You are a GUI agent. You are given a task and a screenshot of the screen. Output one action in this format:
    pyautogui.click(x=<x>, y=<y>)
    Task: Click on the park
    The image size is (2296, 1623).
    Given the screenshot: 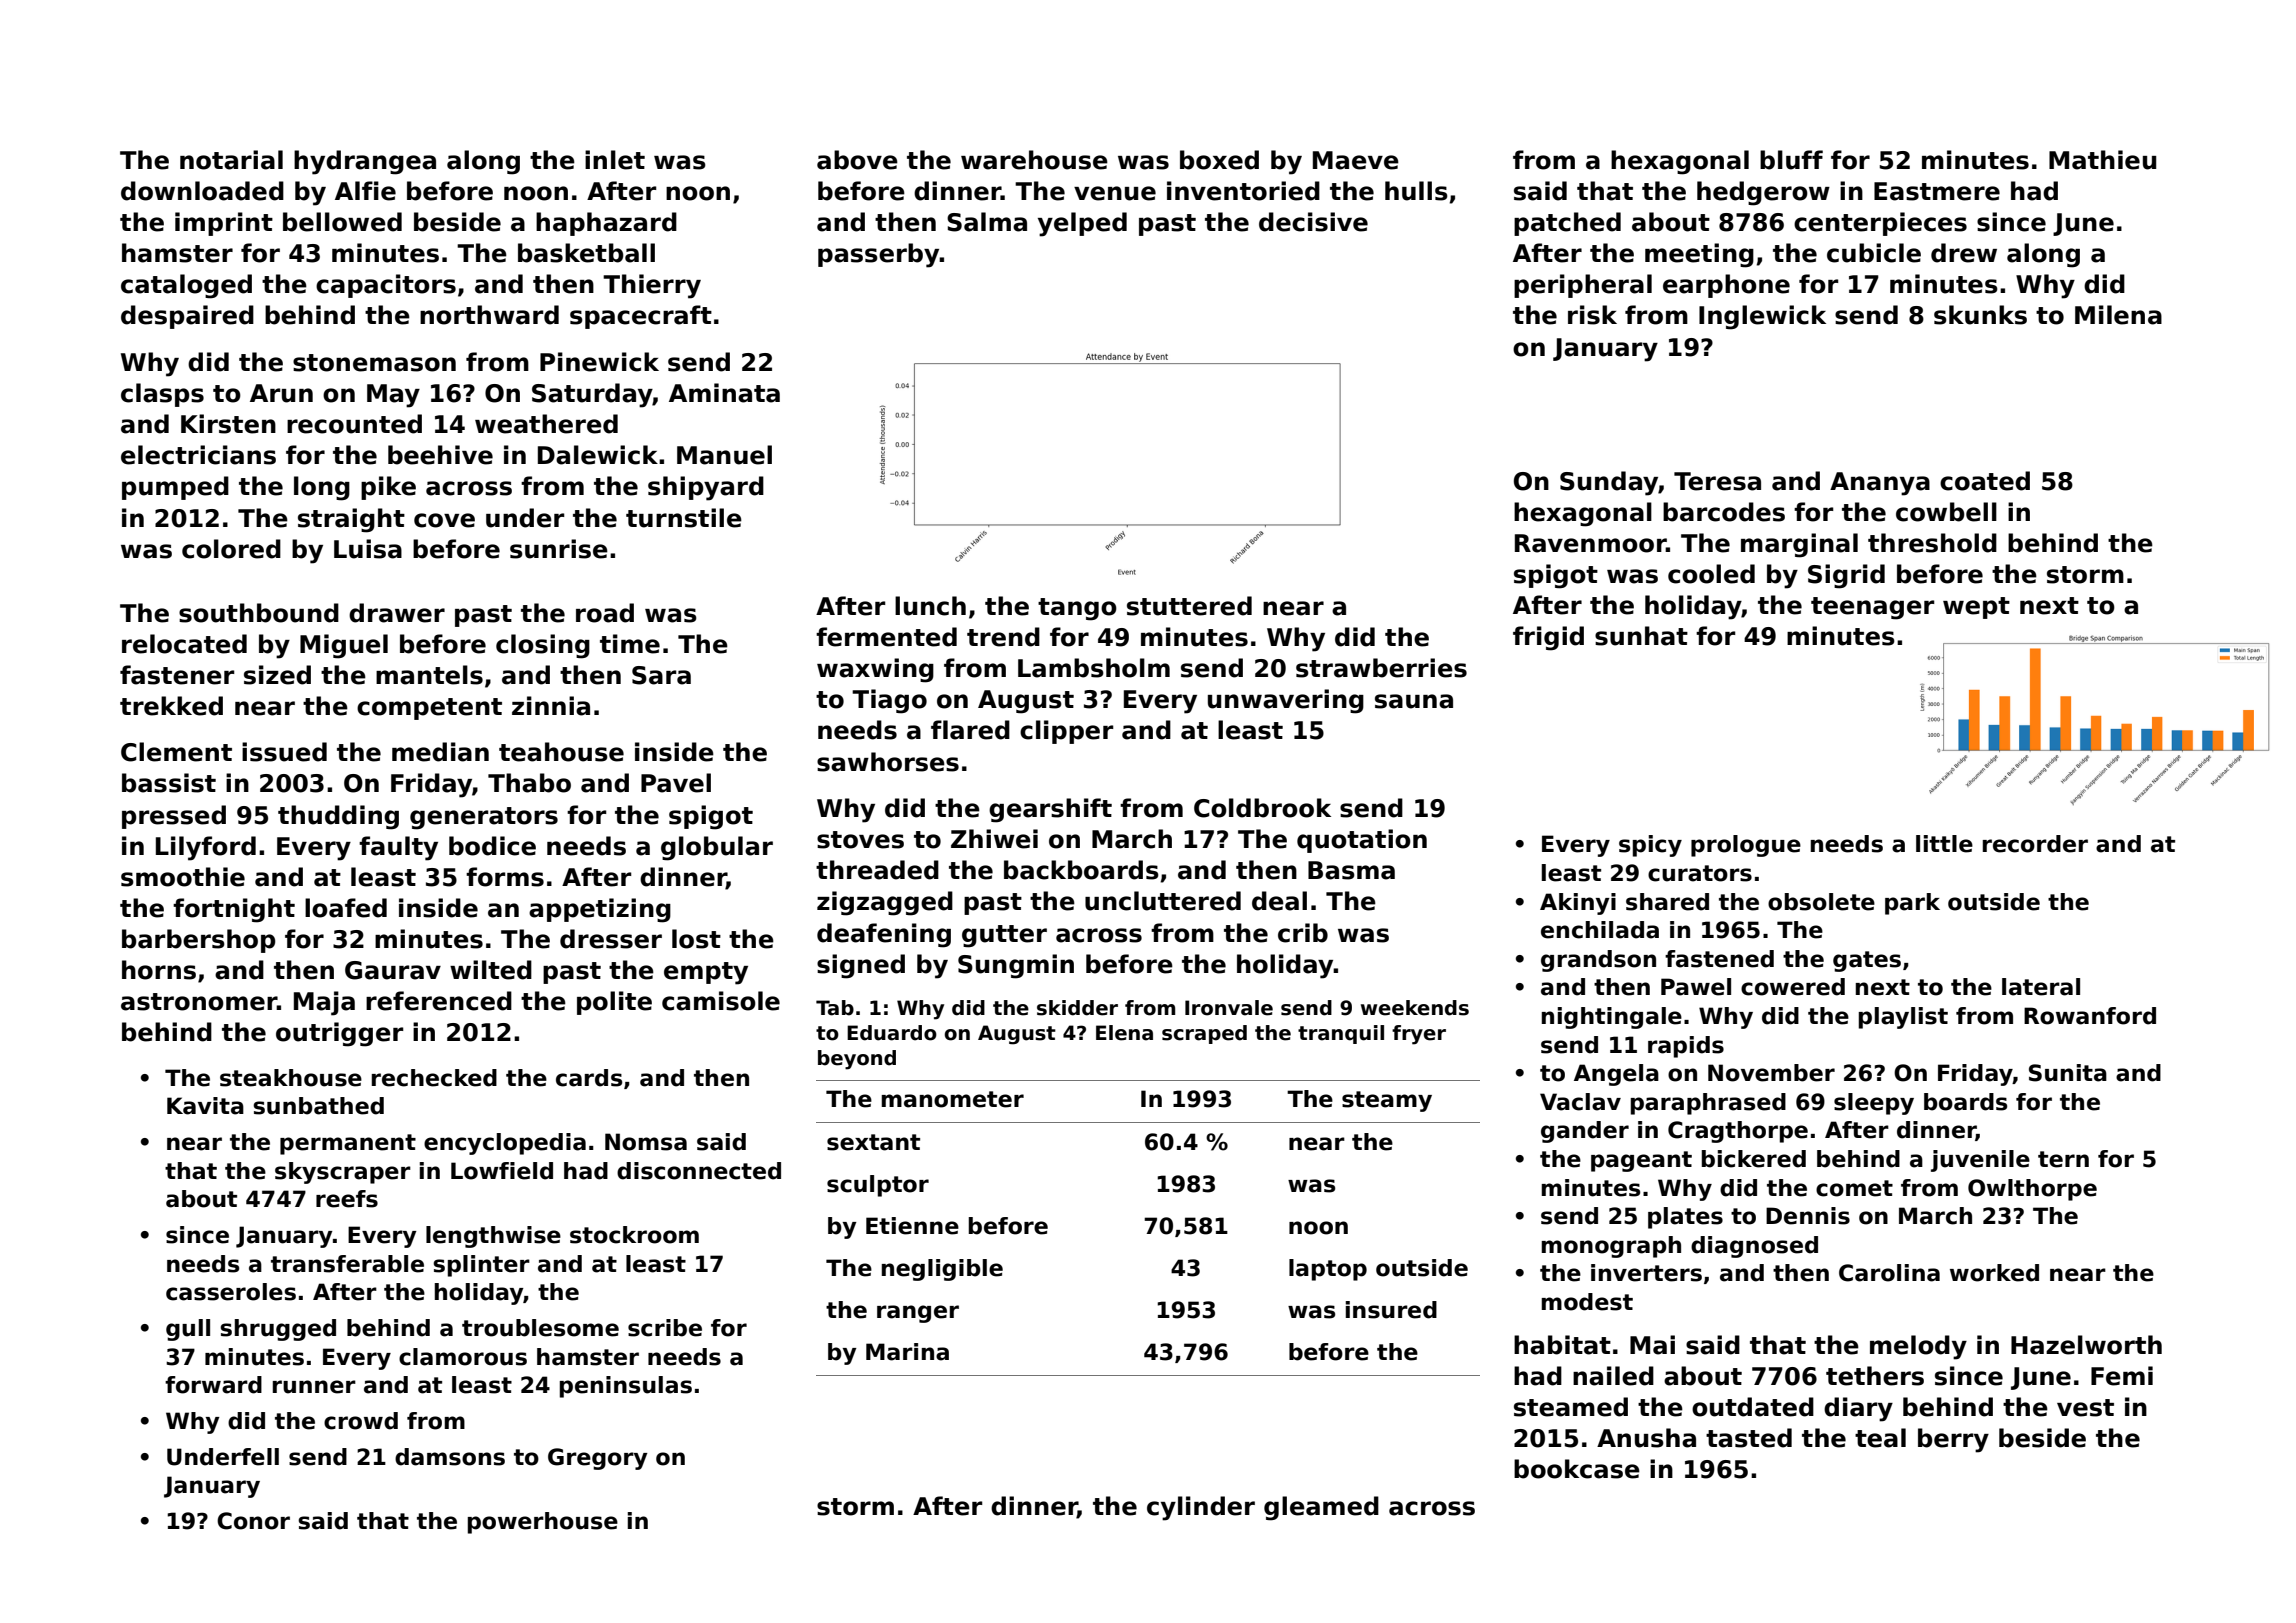 What is the action you would take?
    pyautogui.click(x=1912, y=904)
